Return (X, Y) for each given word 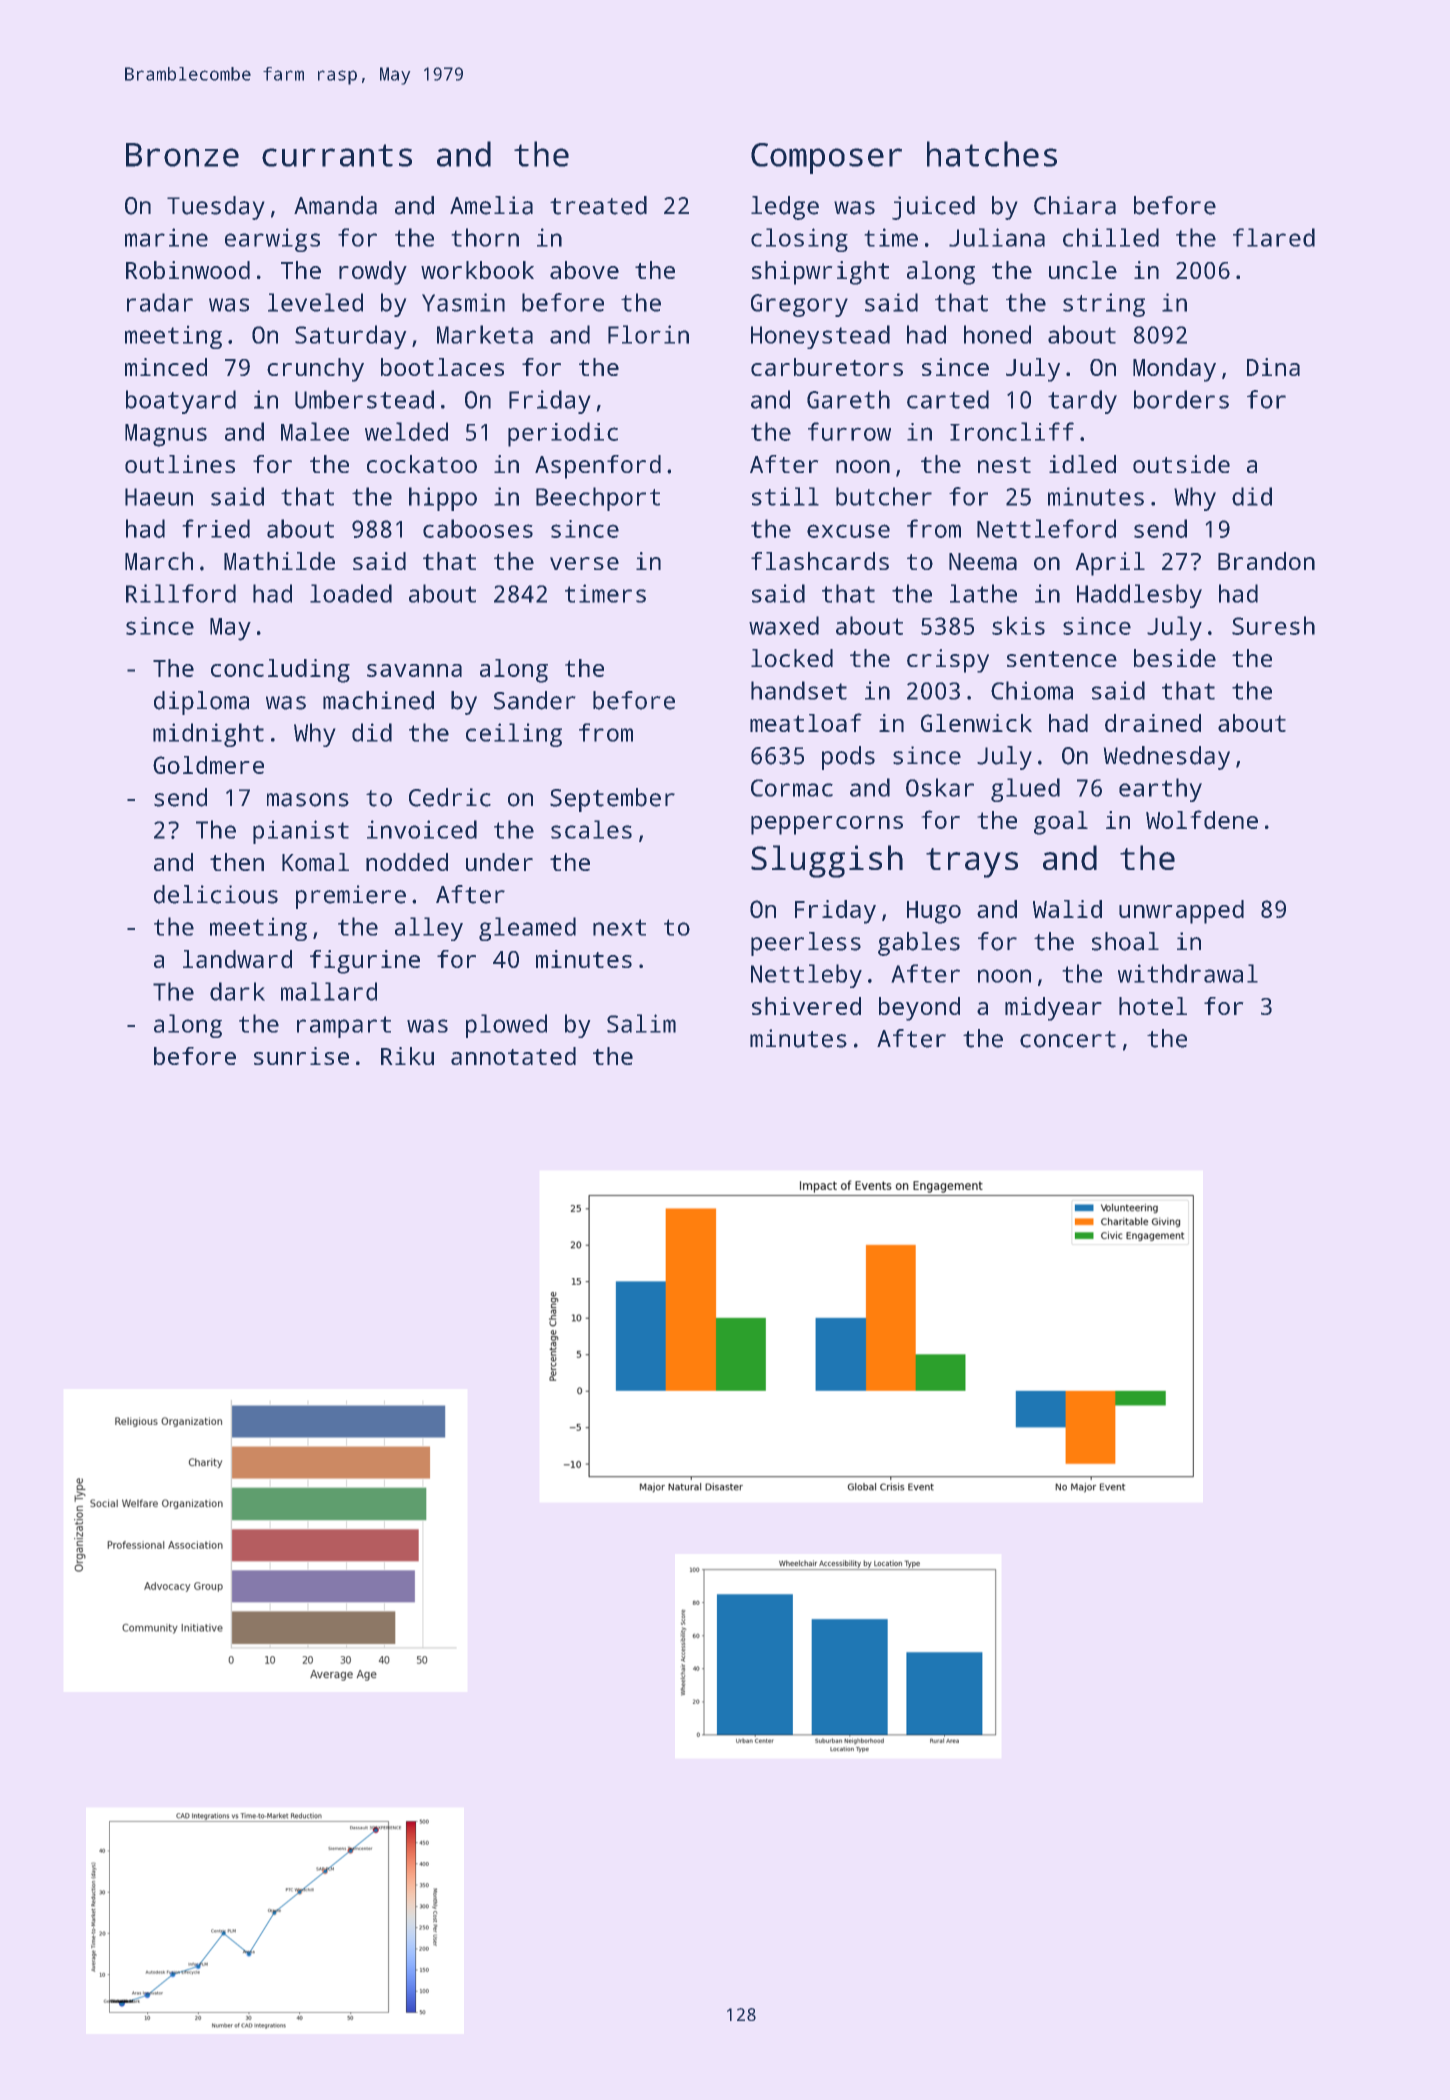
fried (216, 528)
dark (237, 991)
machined (378, 700)
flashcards (820, 561)
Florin (648, 334)
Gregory (799, 305)
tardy (1082, 402)
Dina (1273, 367)
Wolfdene (1202, 819)
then (237, 862)
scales (591, 829)
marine (166, 237)
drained (1153, 723)
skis (1018, 625)
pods (848, 758)
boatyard (181, 402)
